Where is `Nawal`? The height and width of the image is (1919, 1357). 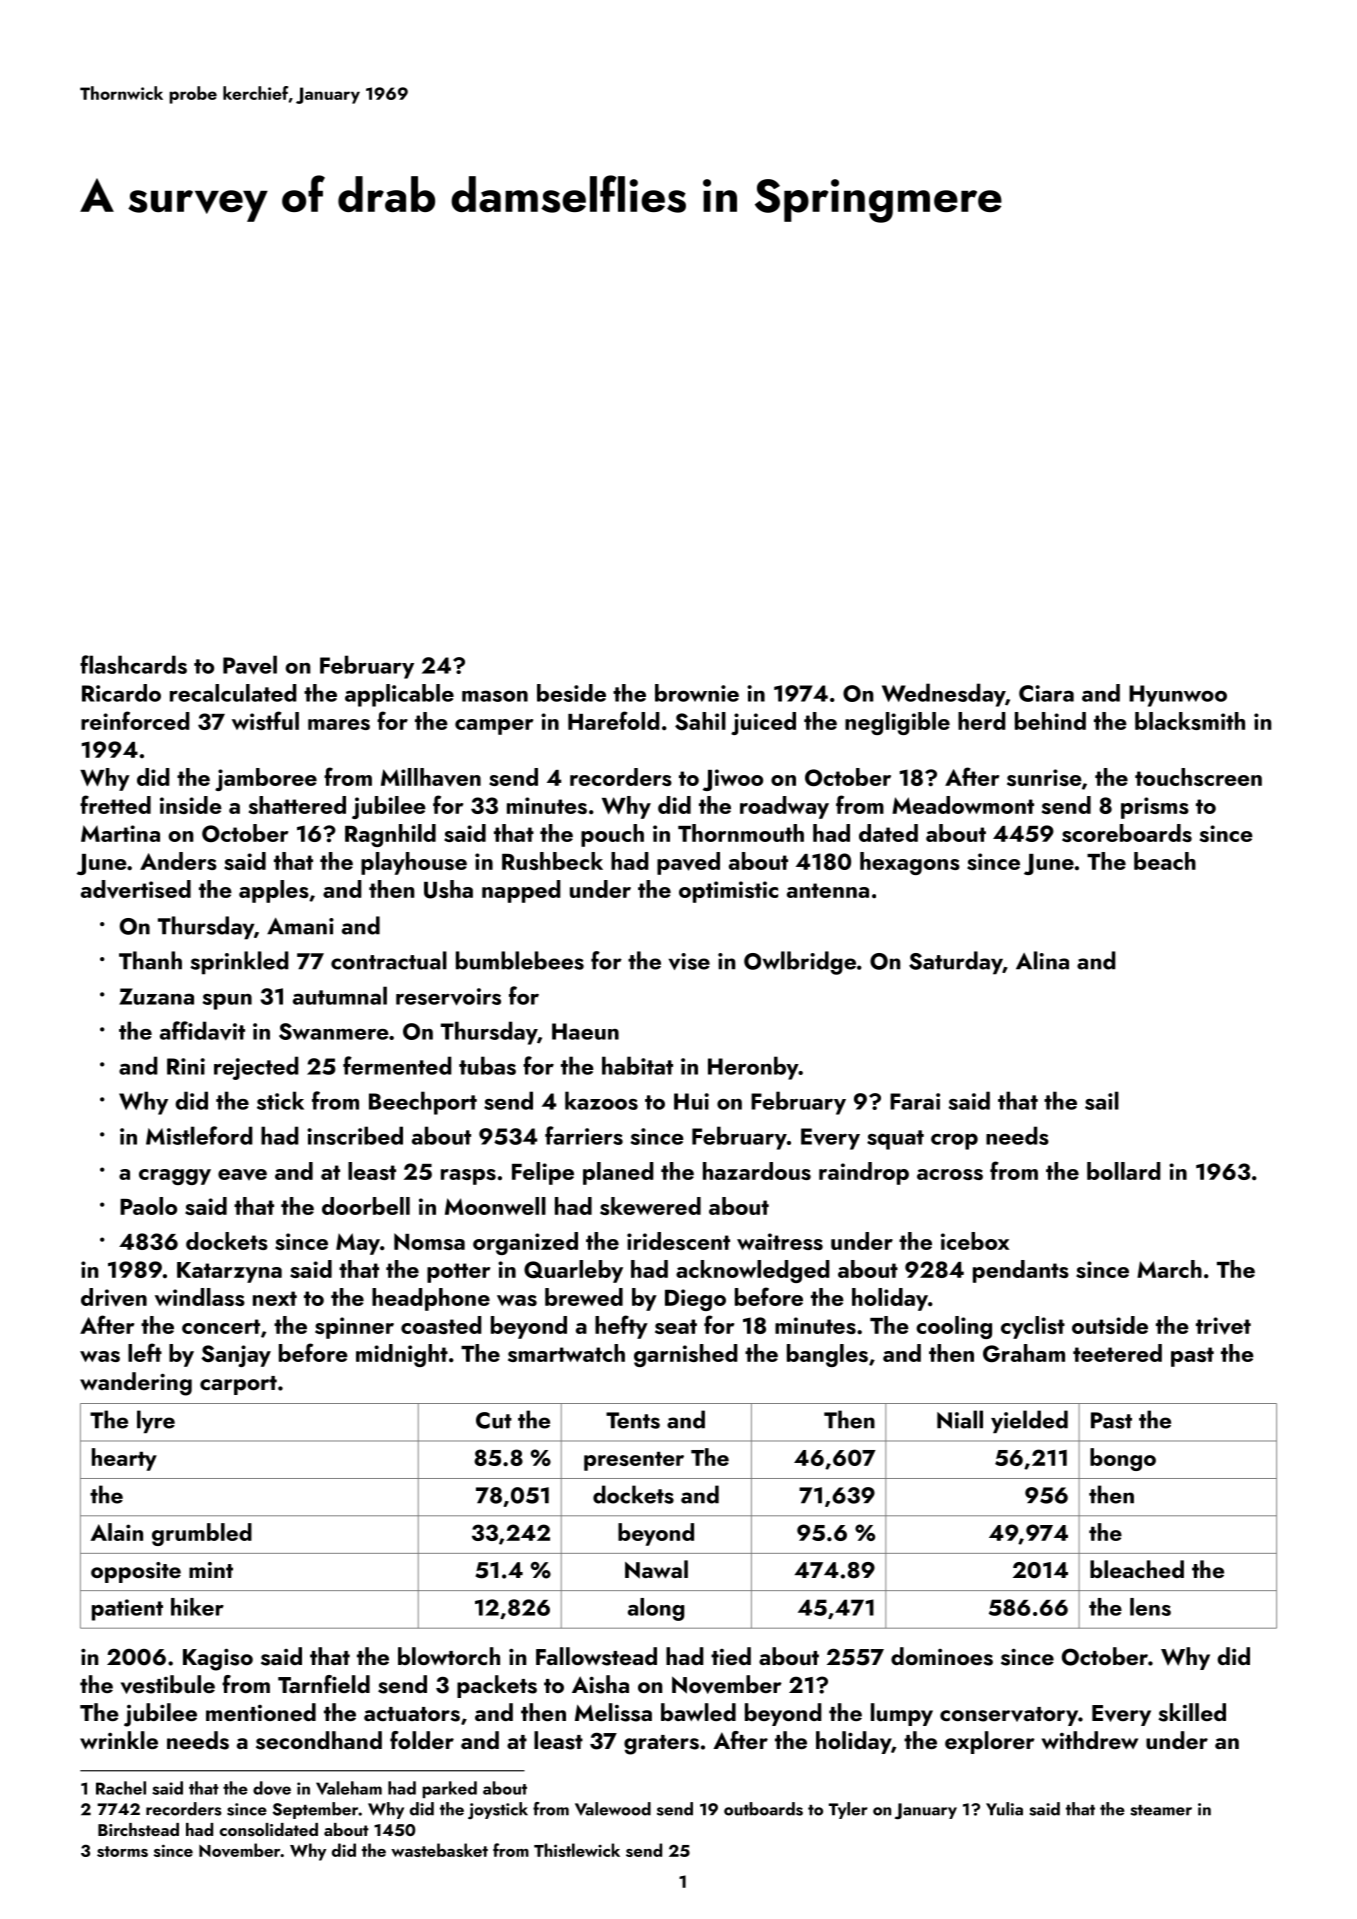 Nawal is located at coordinates (656, 1569).
